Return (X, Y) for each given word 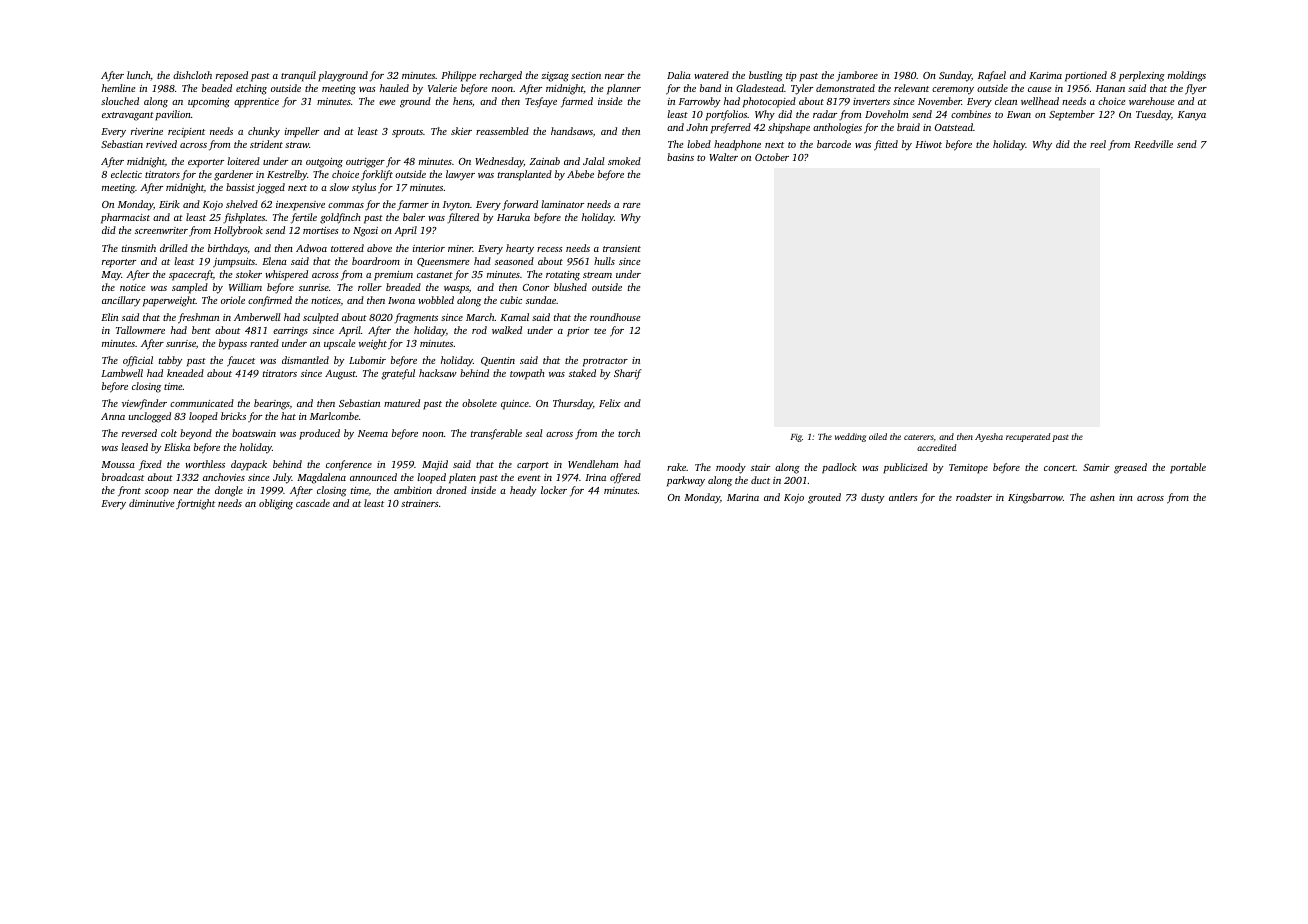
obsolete (479, 403)
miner (460, 248)
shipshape (789, 128)
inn (1126, 497)
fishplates (244, 218)
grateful (398, 374)
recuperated (1028, 437)
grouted (824, 498)
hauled (394, 88)
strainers (420, 503)
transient (622, 248)
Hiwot (928, 144)
